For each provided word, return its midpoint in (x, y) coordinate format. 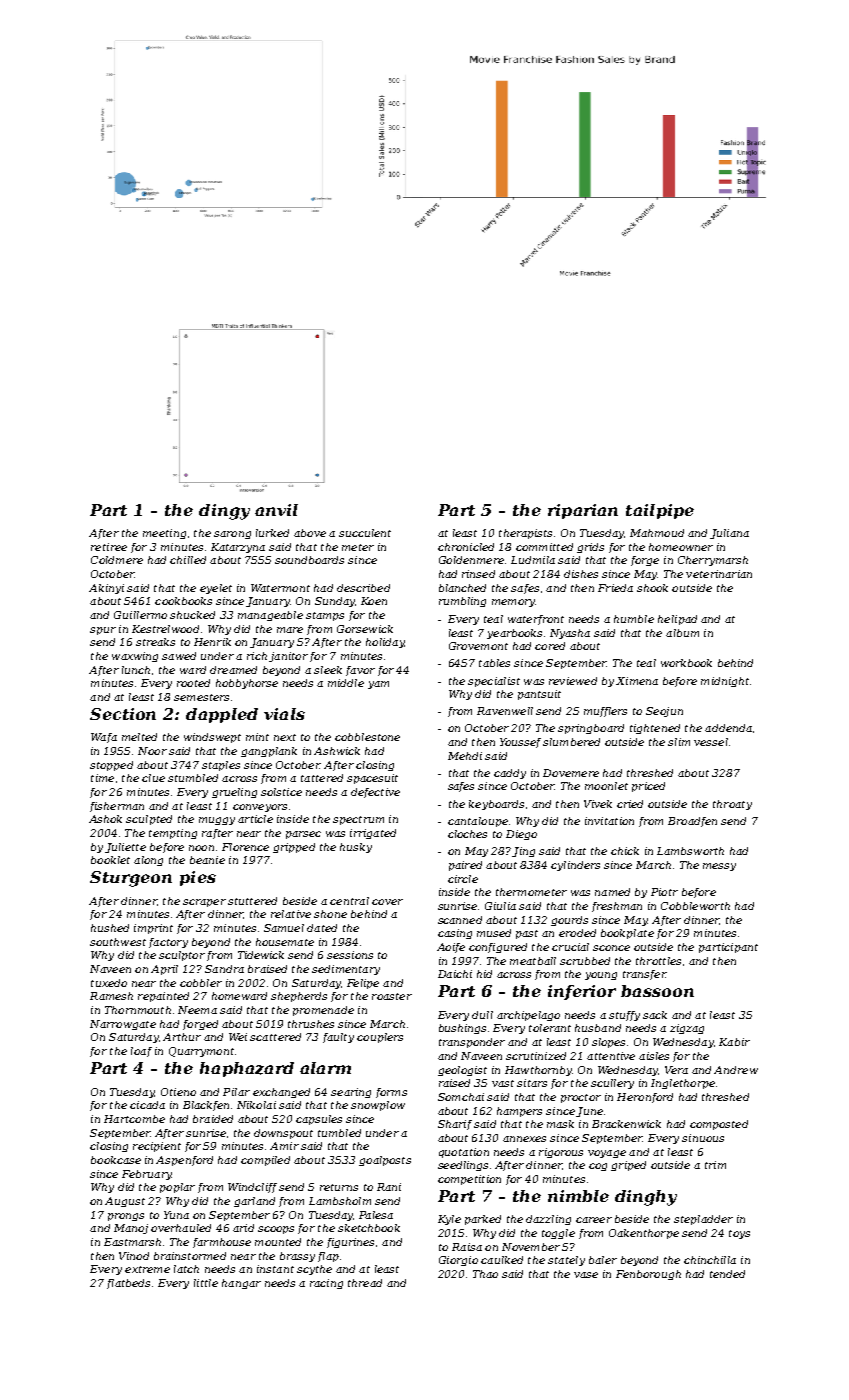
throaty (732, 805)
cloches (467, 834)
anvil (276, 510)
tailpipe (660, 511)
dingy (224, 512)
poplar (177, 1188)
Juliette (125, 848)
